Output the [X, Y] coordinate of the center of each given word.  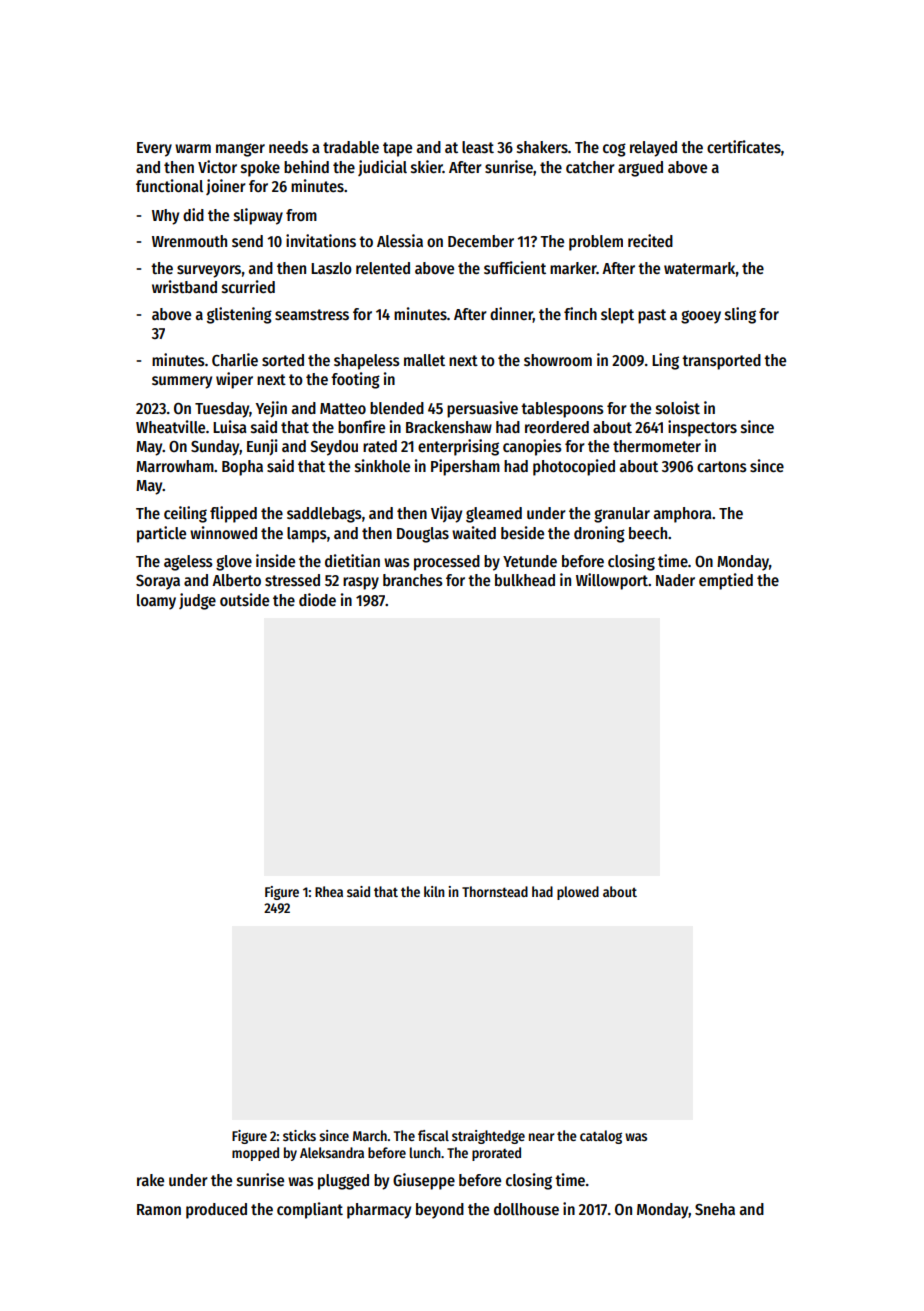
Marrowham [175, 466]
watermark [700, 268]
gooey [701, 317]
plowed [578, 893]
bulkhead [525, 580]
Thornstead [495, 891]
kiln [434, 891]
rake [150, 1180]
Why [165, 217]
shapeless [367, 362]
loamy [156, 602]
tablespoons [562, 410]
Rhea [329, 891]
